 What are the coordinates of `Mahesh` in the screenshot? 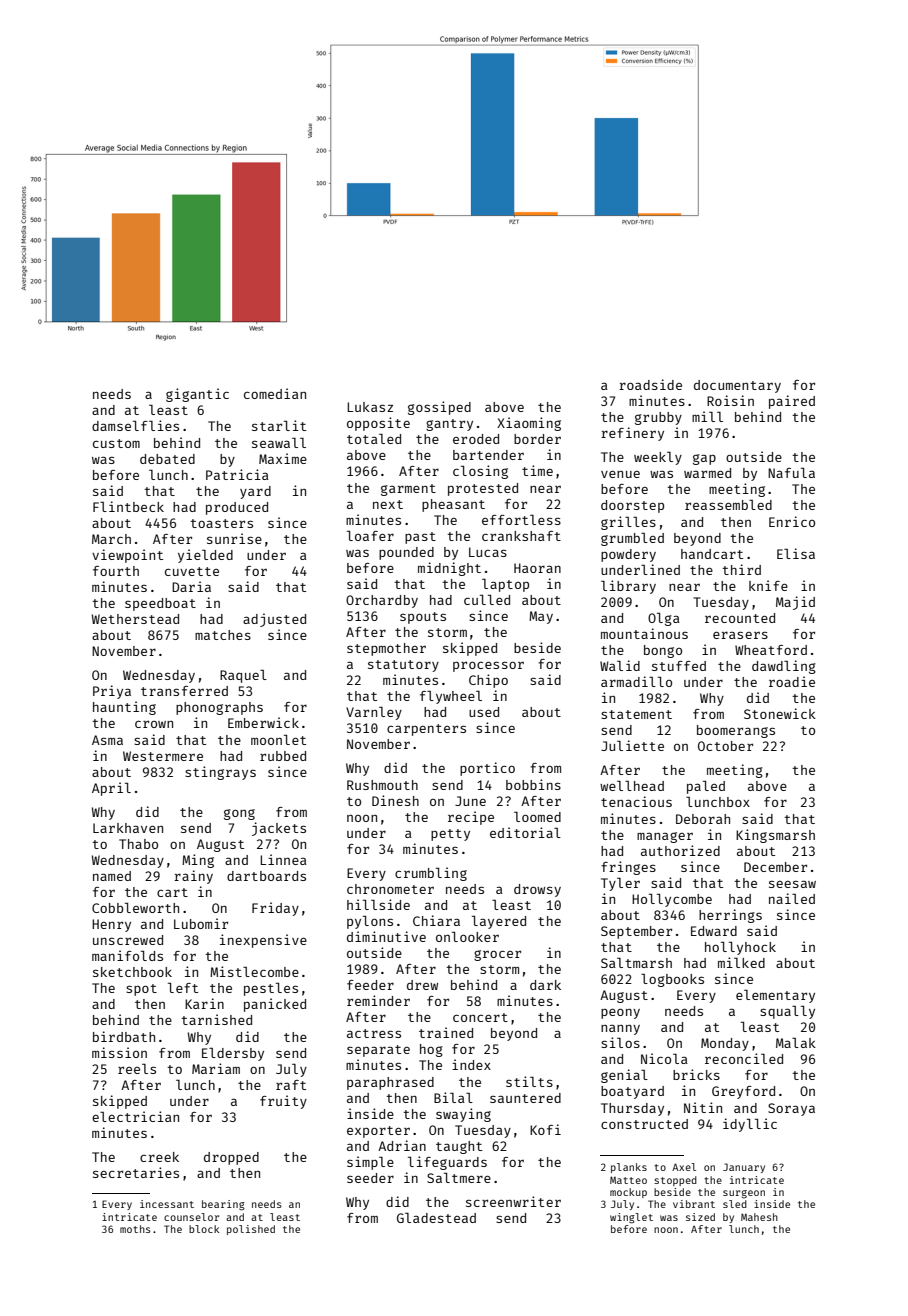 It's located at (759, 1217).
